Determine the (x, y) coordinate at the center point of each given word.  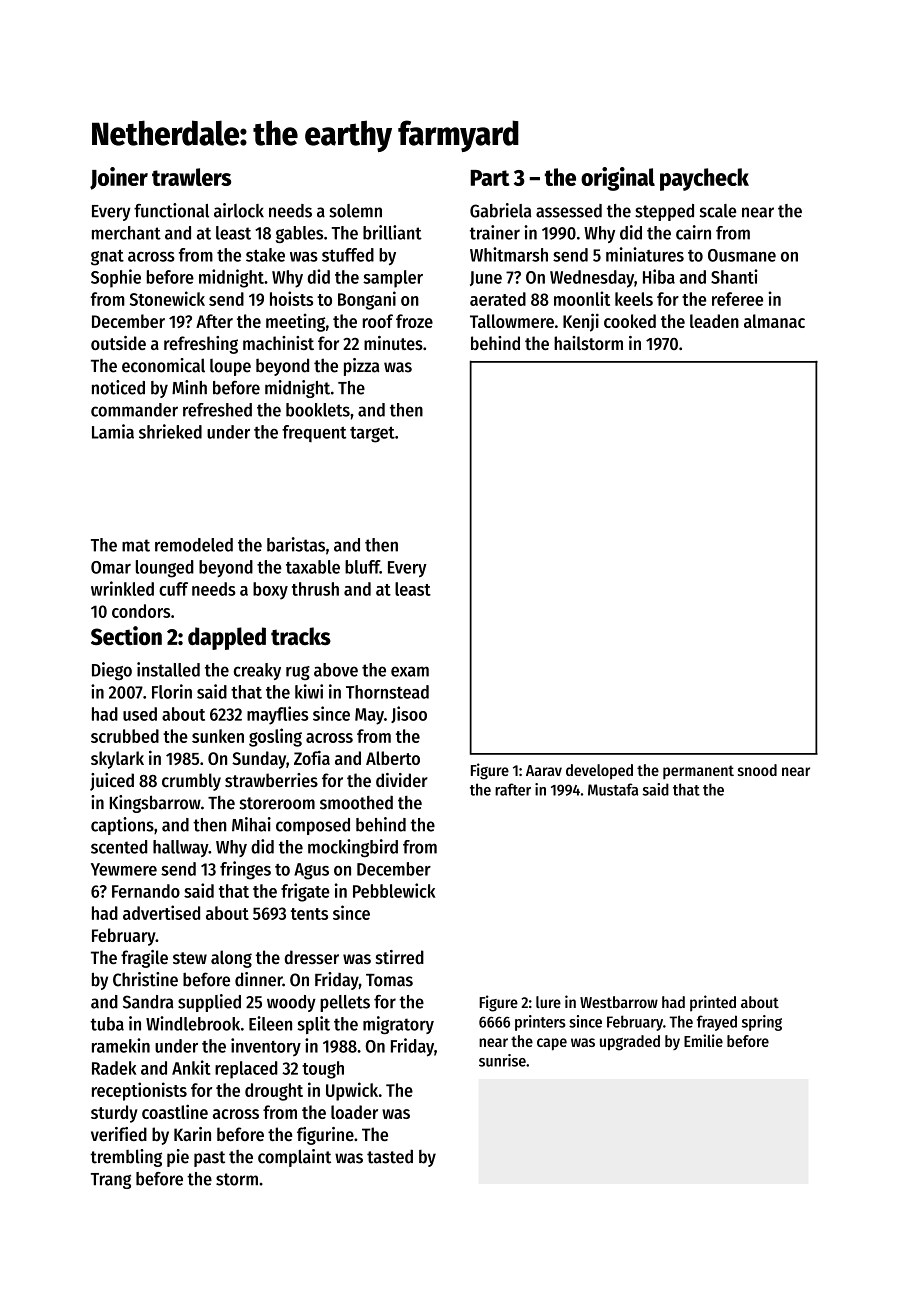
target (372, 434)
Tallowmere (512, 321)
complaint (294, 1158)
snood (757, 770)
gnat (107, 257)
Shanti (734, 276)
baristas (296, 544)
